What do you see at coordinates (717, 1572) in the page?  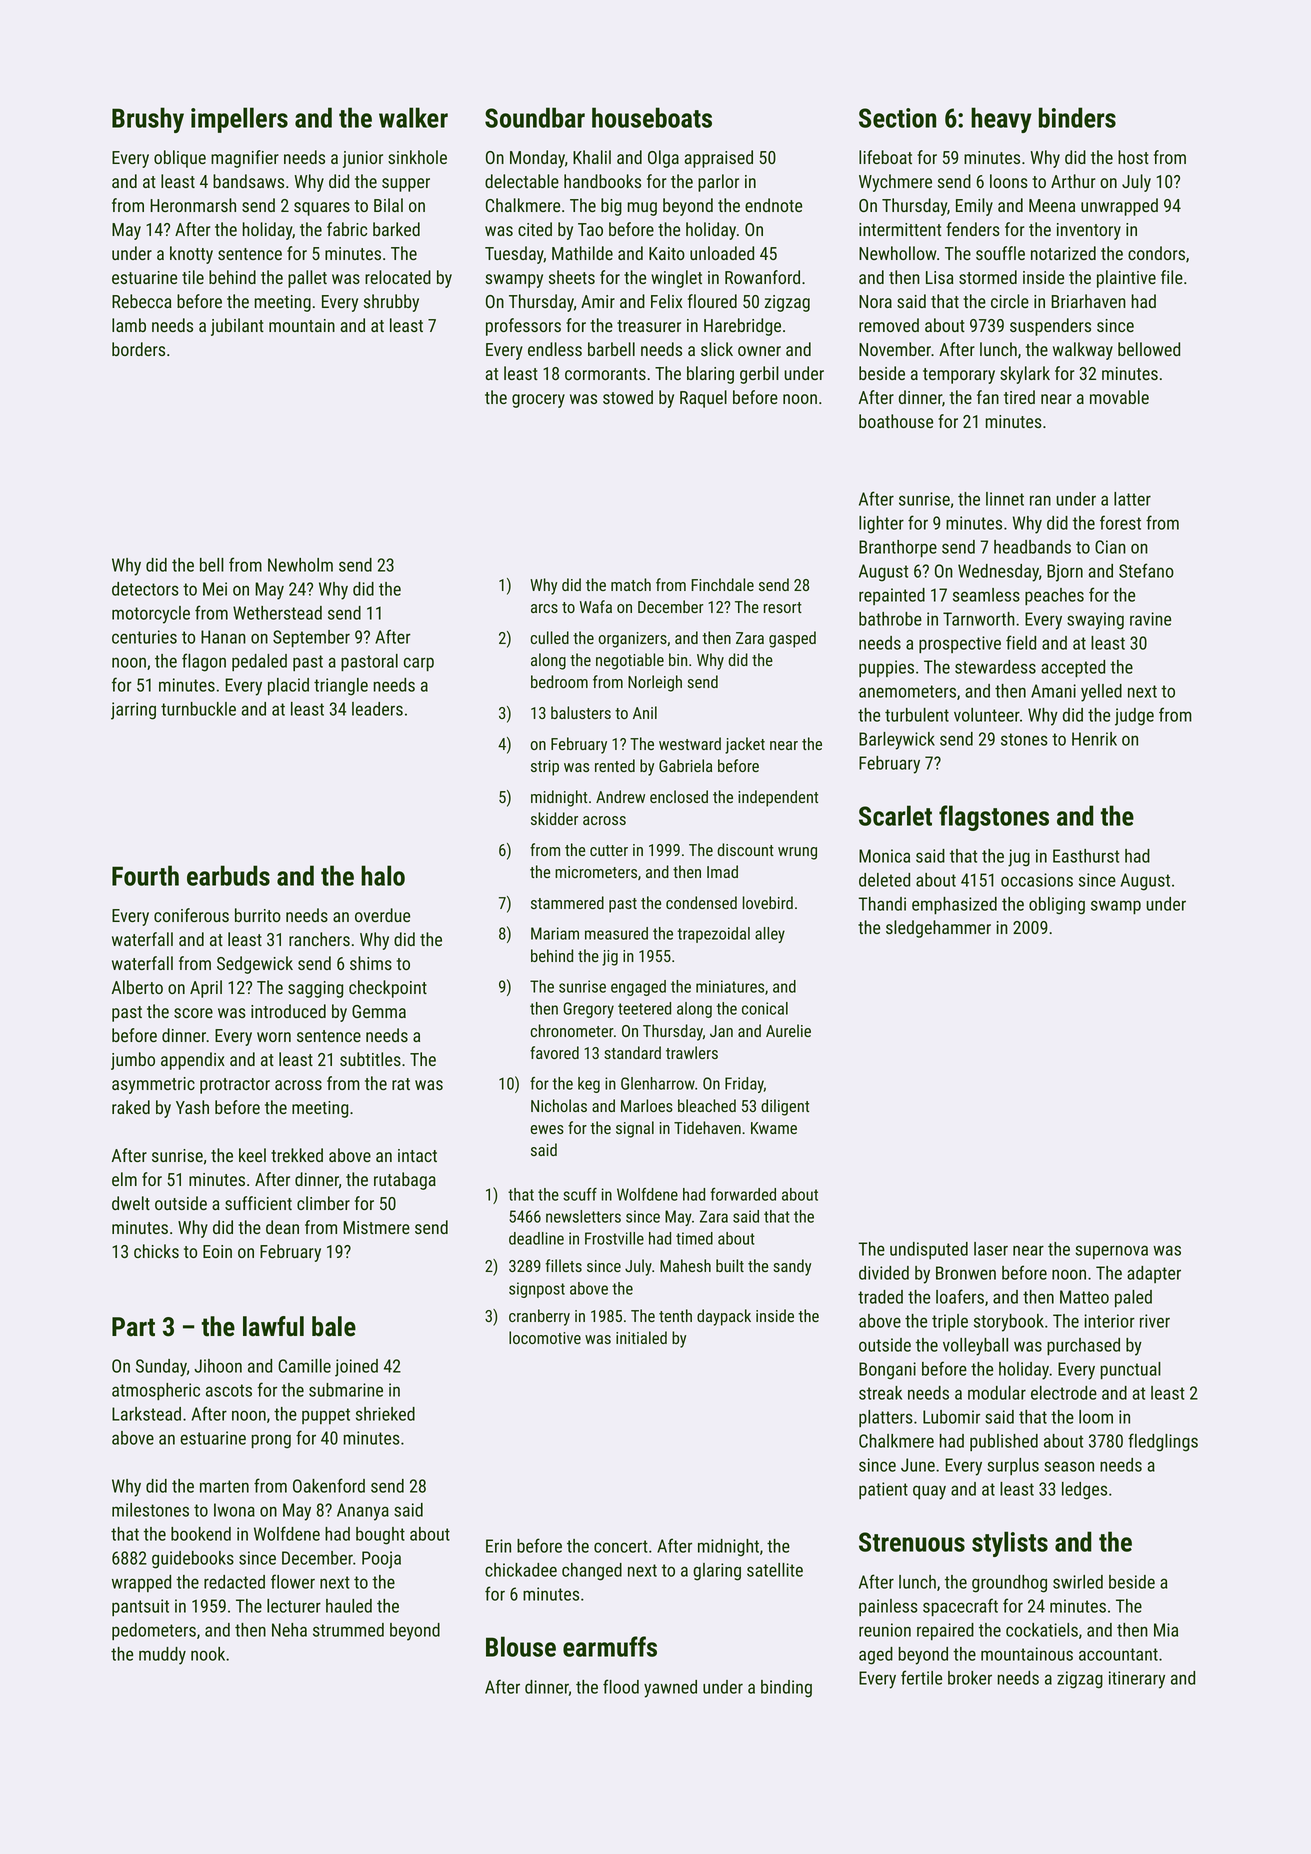 I see `glaring` at bounding box center [717, 1572].
